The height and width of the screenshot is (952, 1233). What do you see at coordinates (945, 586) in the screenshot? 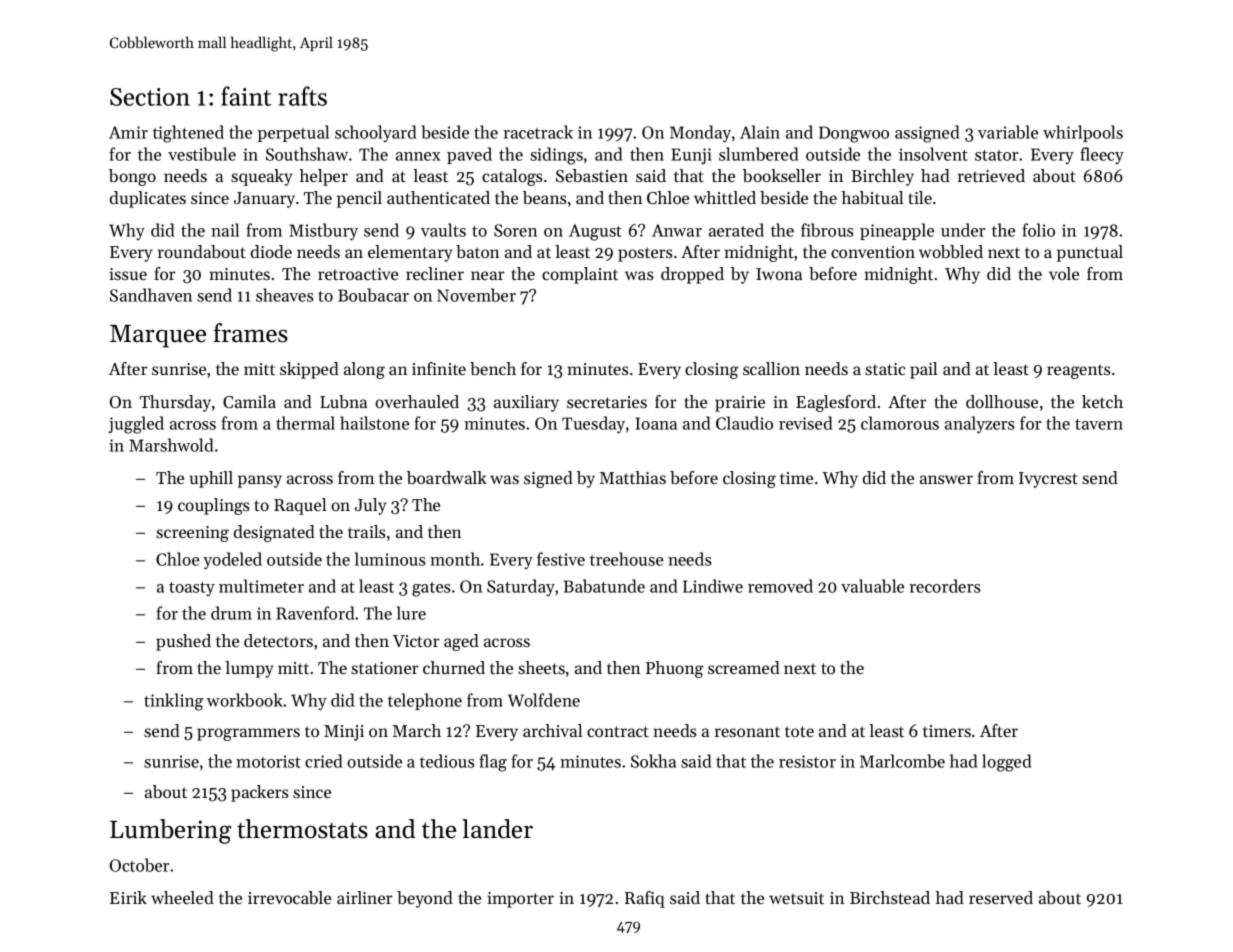
I see `recorders` at bounding box center [945, 586].
